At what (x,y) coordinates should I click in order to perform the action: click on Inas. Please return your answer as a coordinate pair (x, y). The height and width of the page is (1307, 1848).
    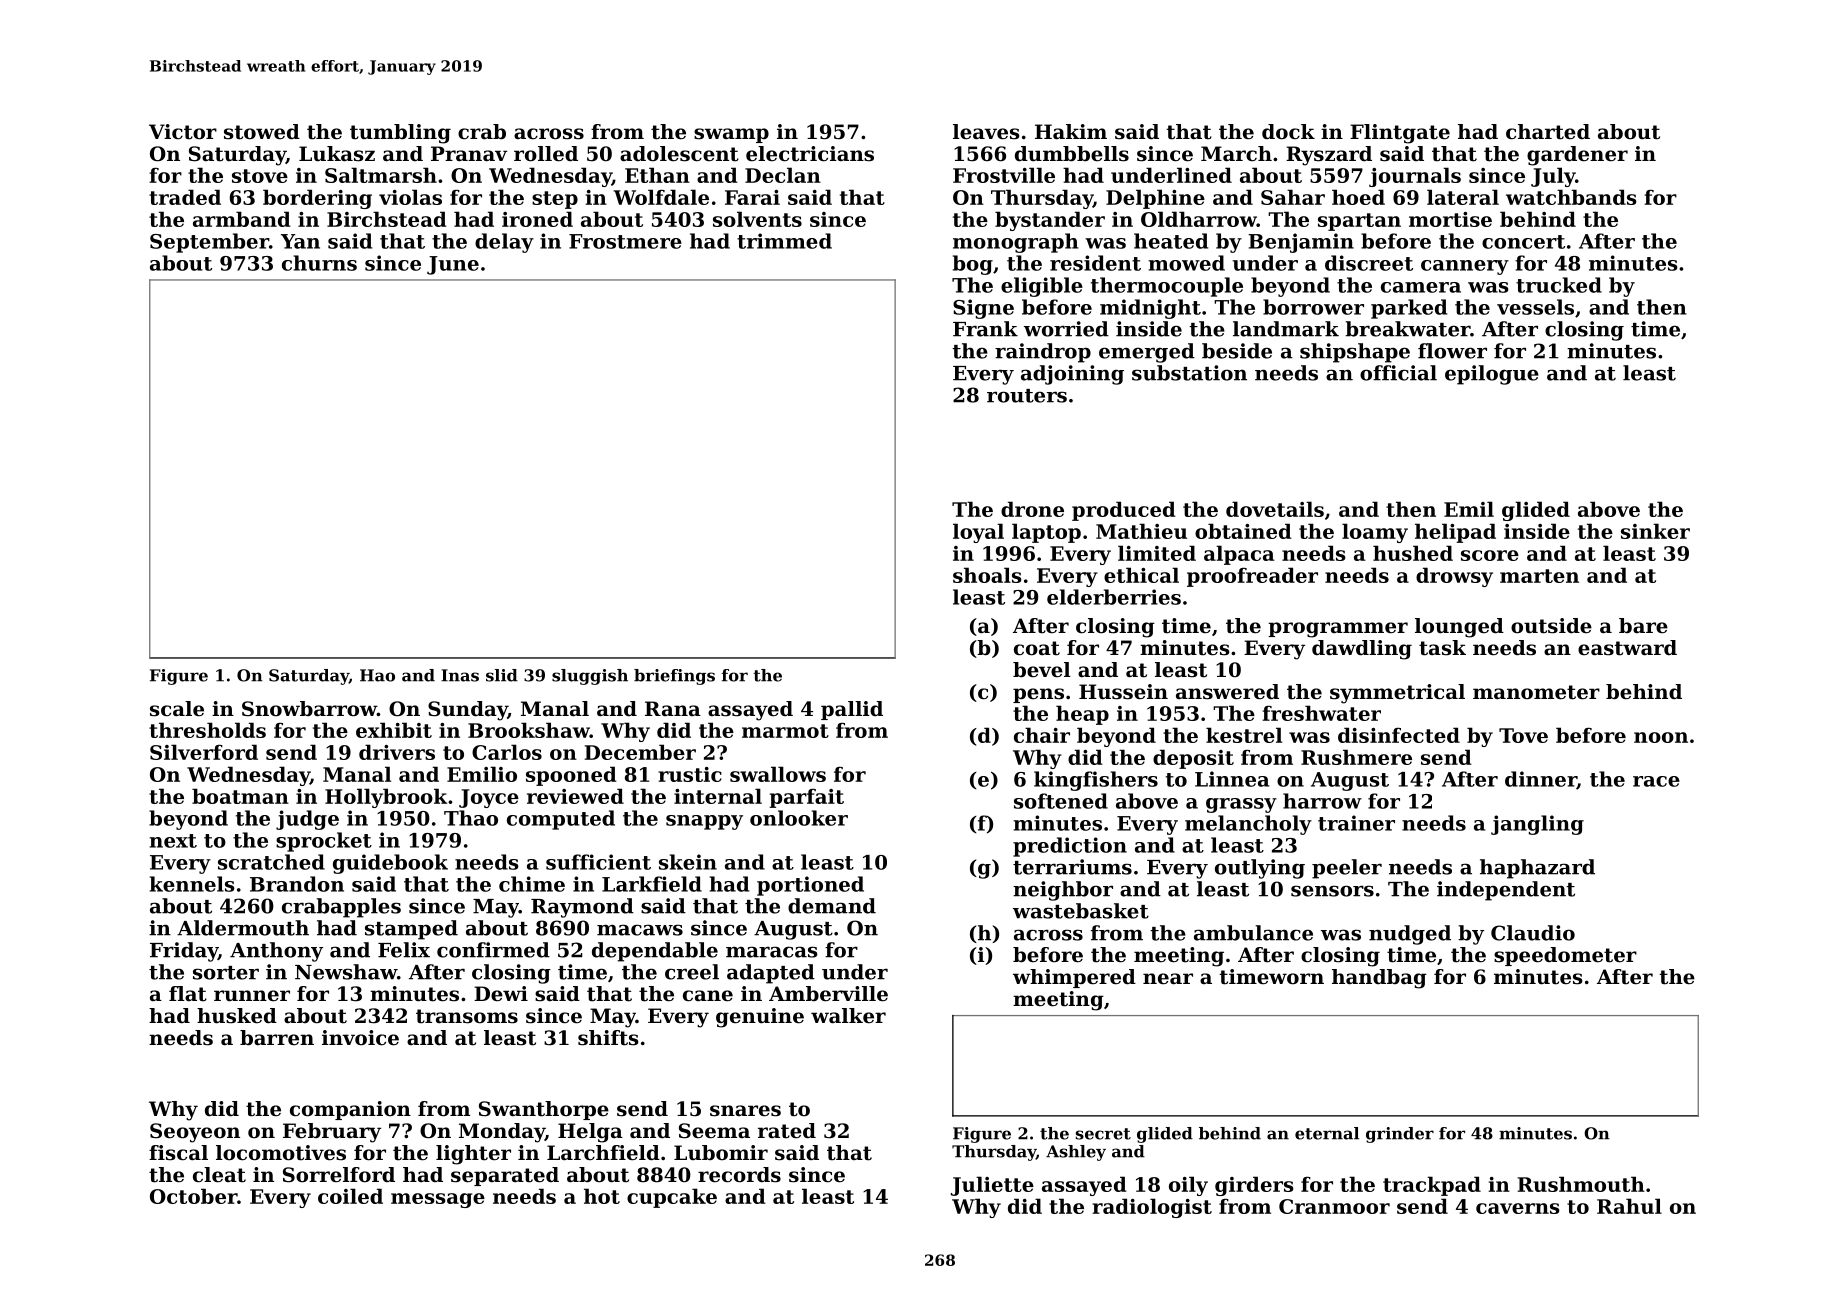
    Looking at the image, I should click on (460, 675).
